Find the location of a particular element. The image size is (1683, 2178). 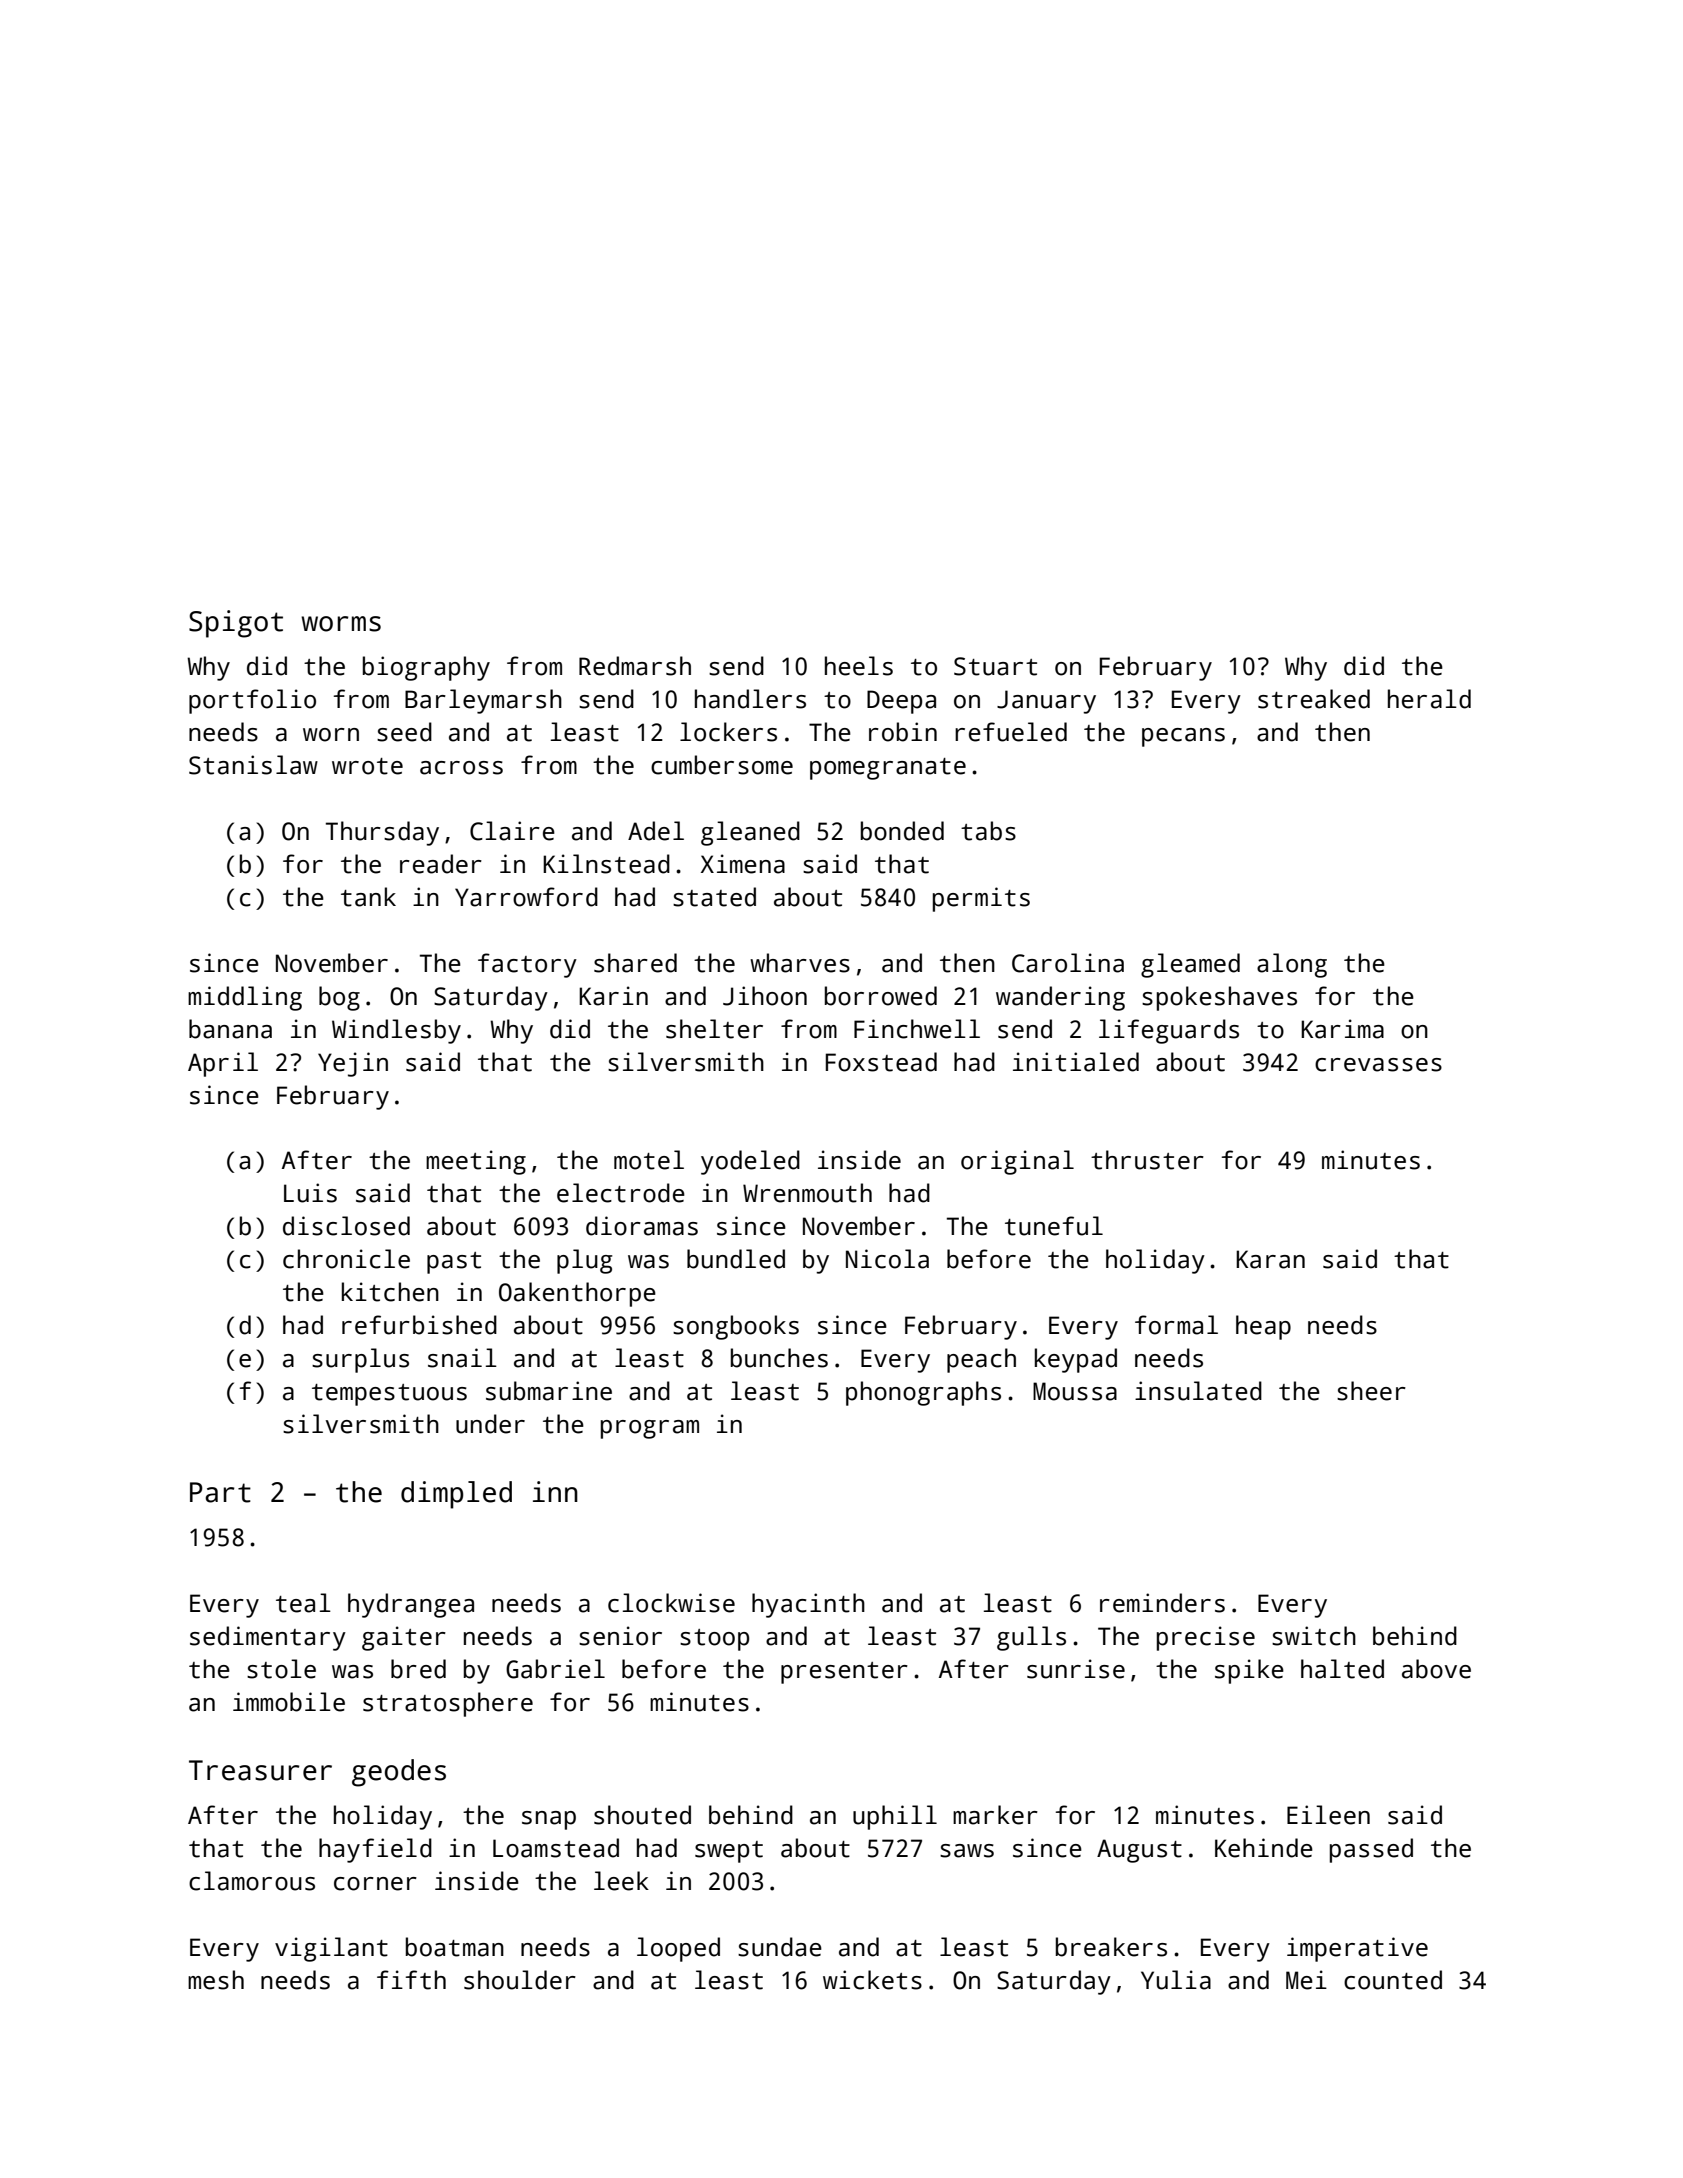

Stuart is located at coordinates (995, 666).
